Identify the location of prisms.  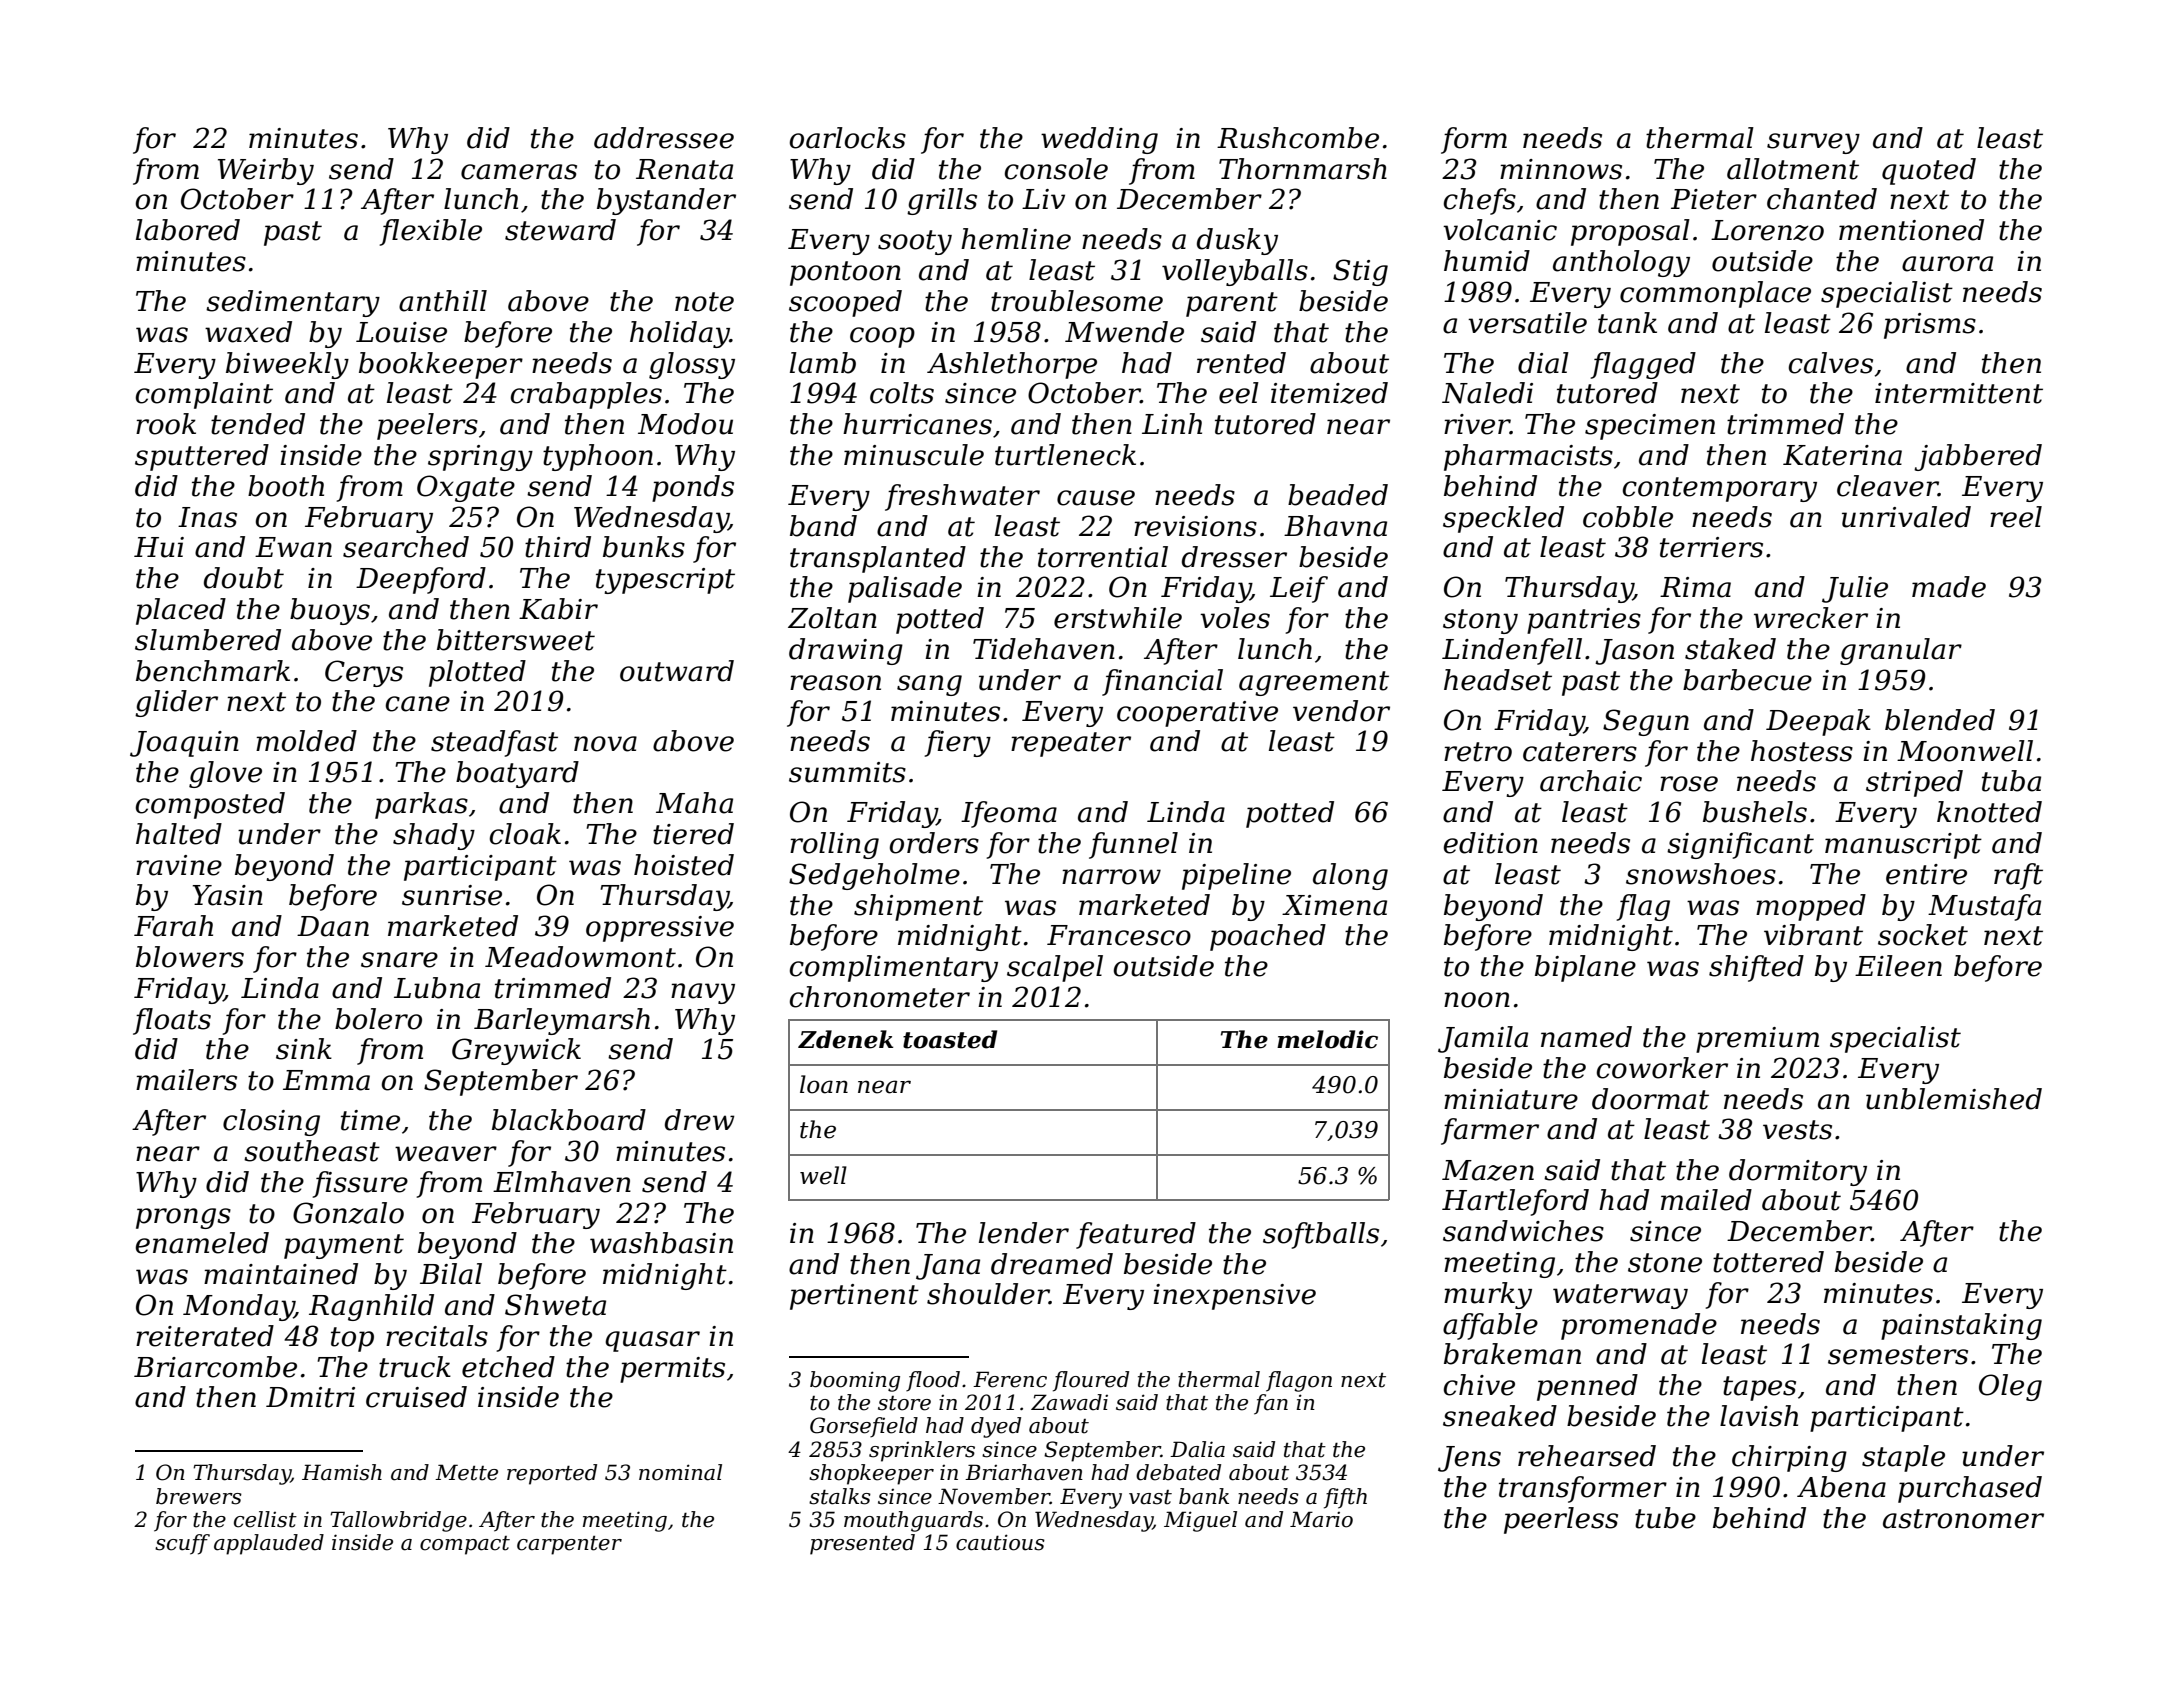
(1930, 326).
